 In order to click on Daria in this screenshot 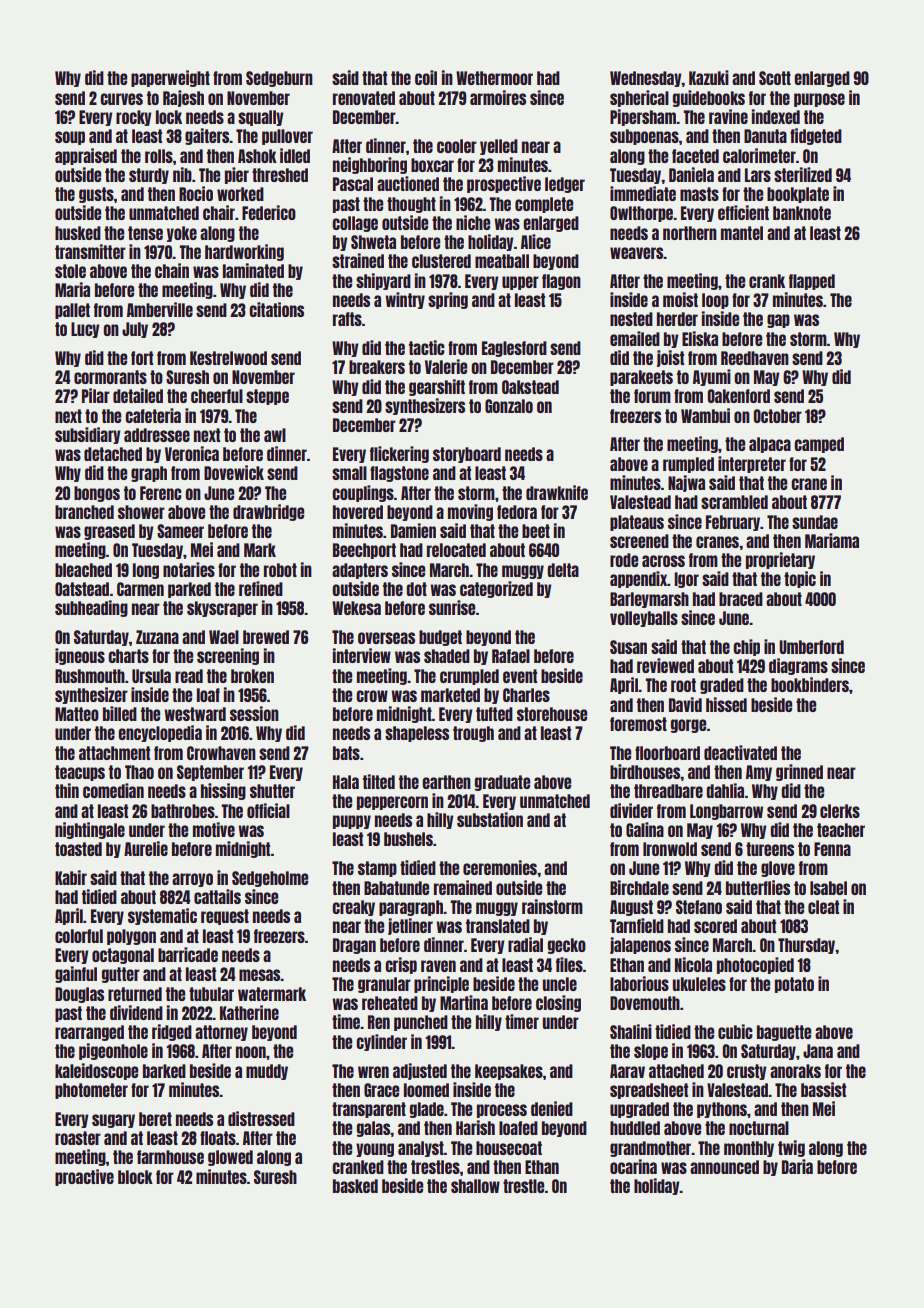, I will do `click(797, 1166)`.
